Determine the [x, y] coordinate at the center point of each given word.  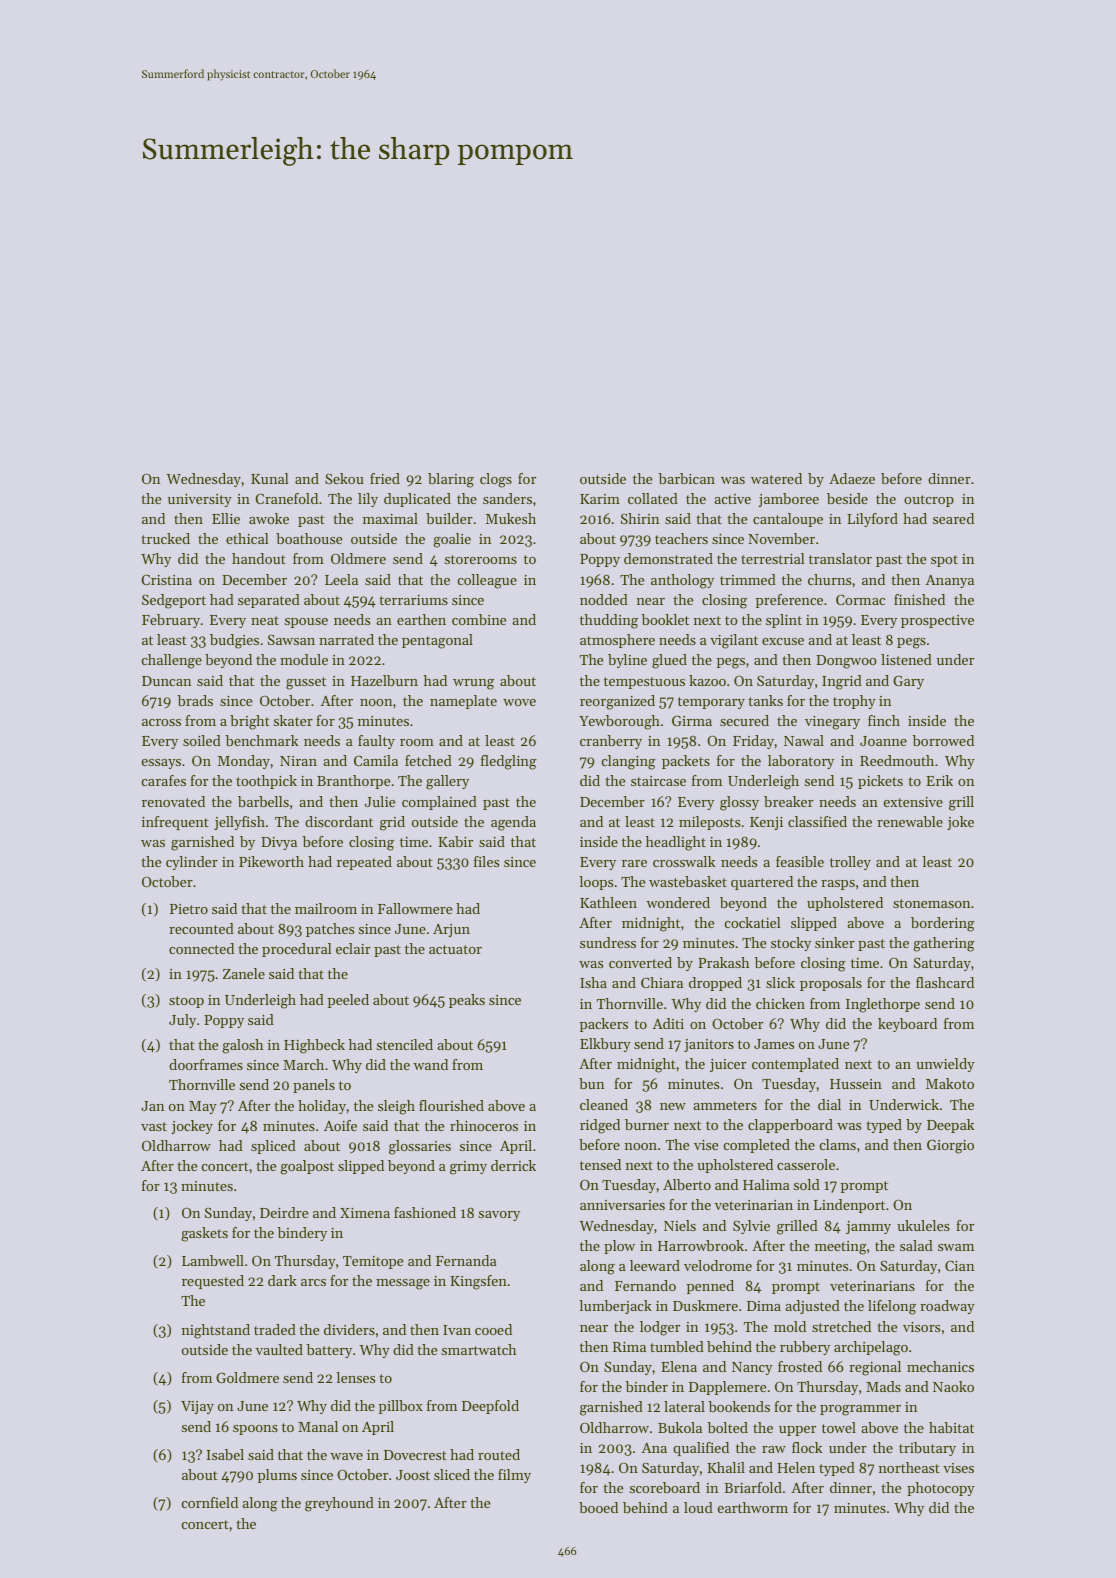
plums [277, 1476]
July [182, 1021]
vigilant [734, 641]
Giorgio [950, 1147]
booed [598, 1507]
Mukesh [511, 518]
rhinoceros [484, 1125]
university [200, 500]
